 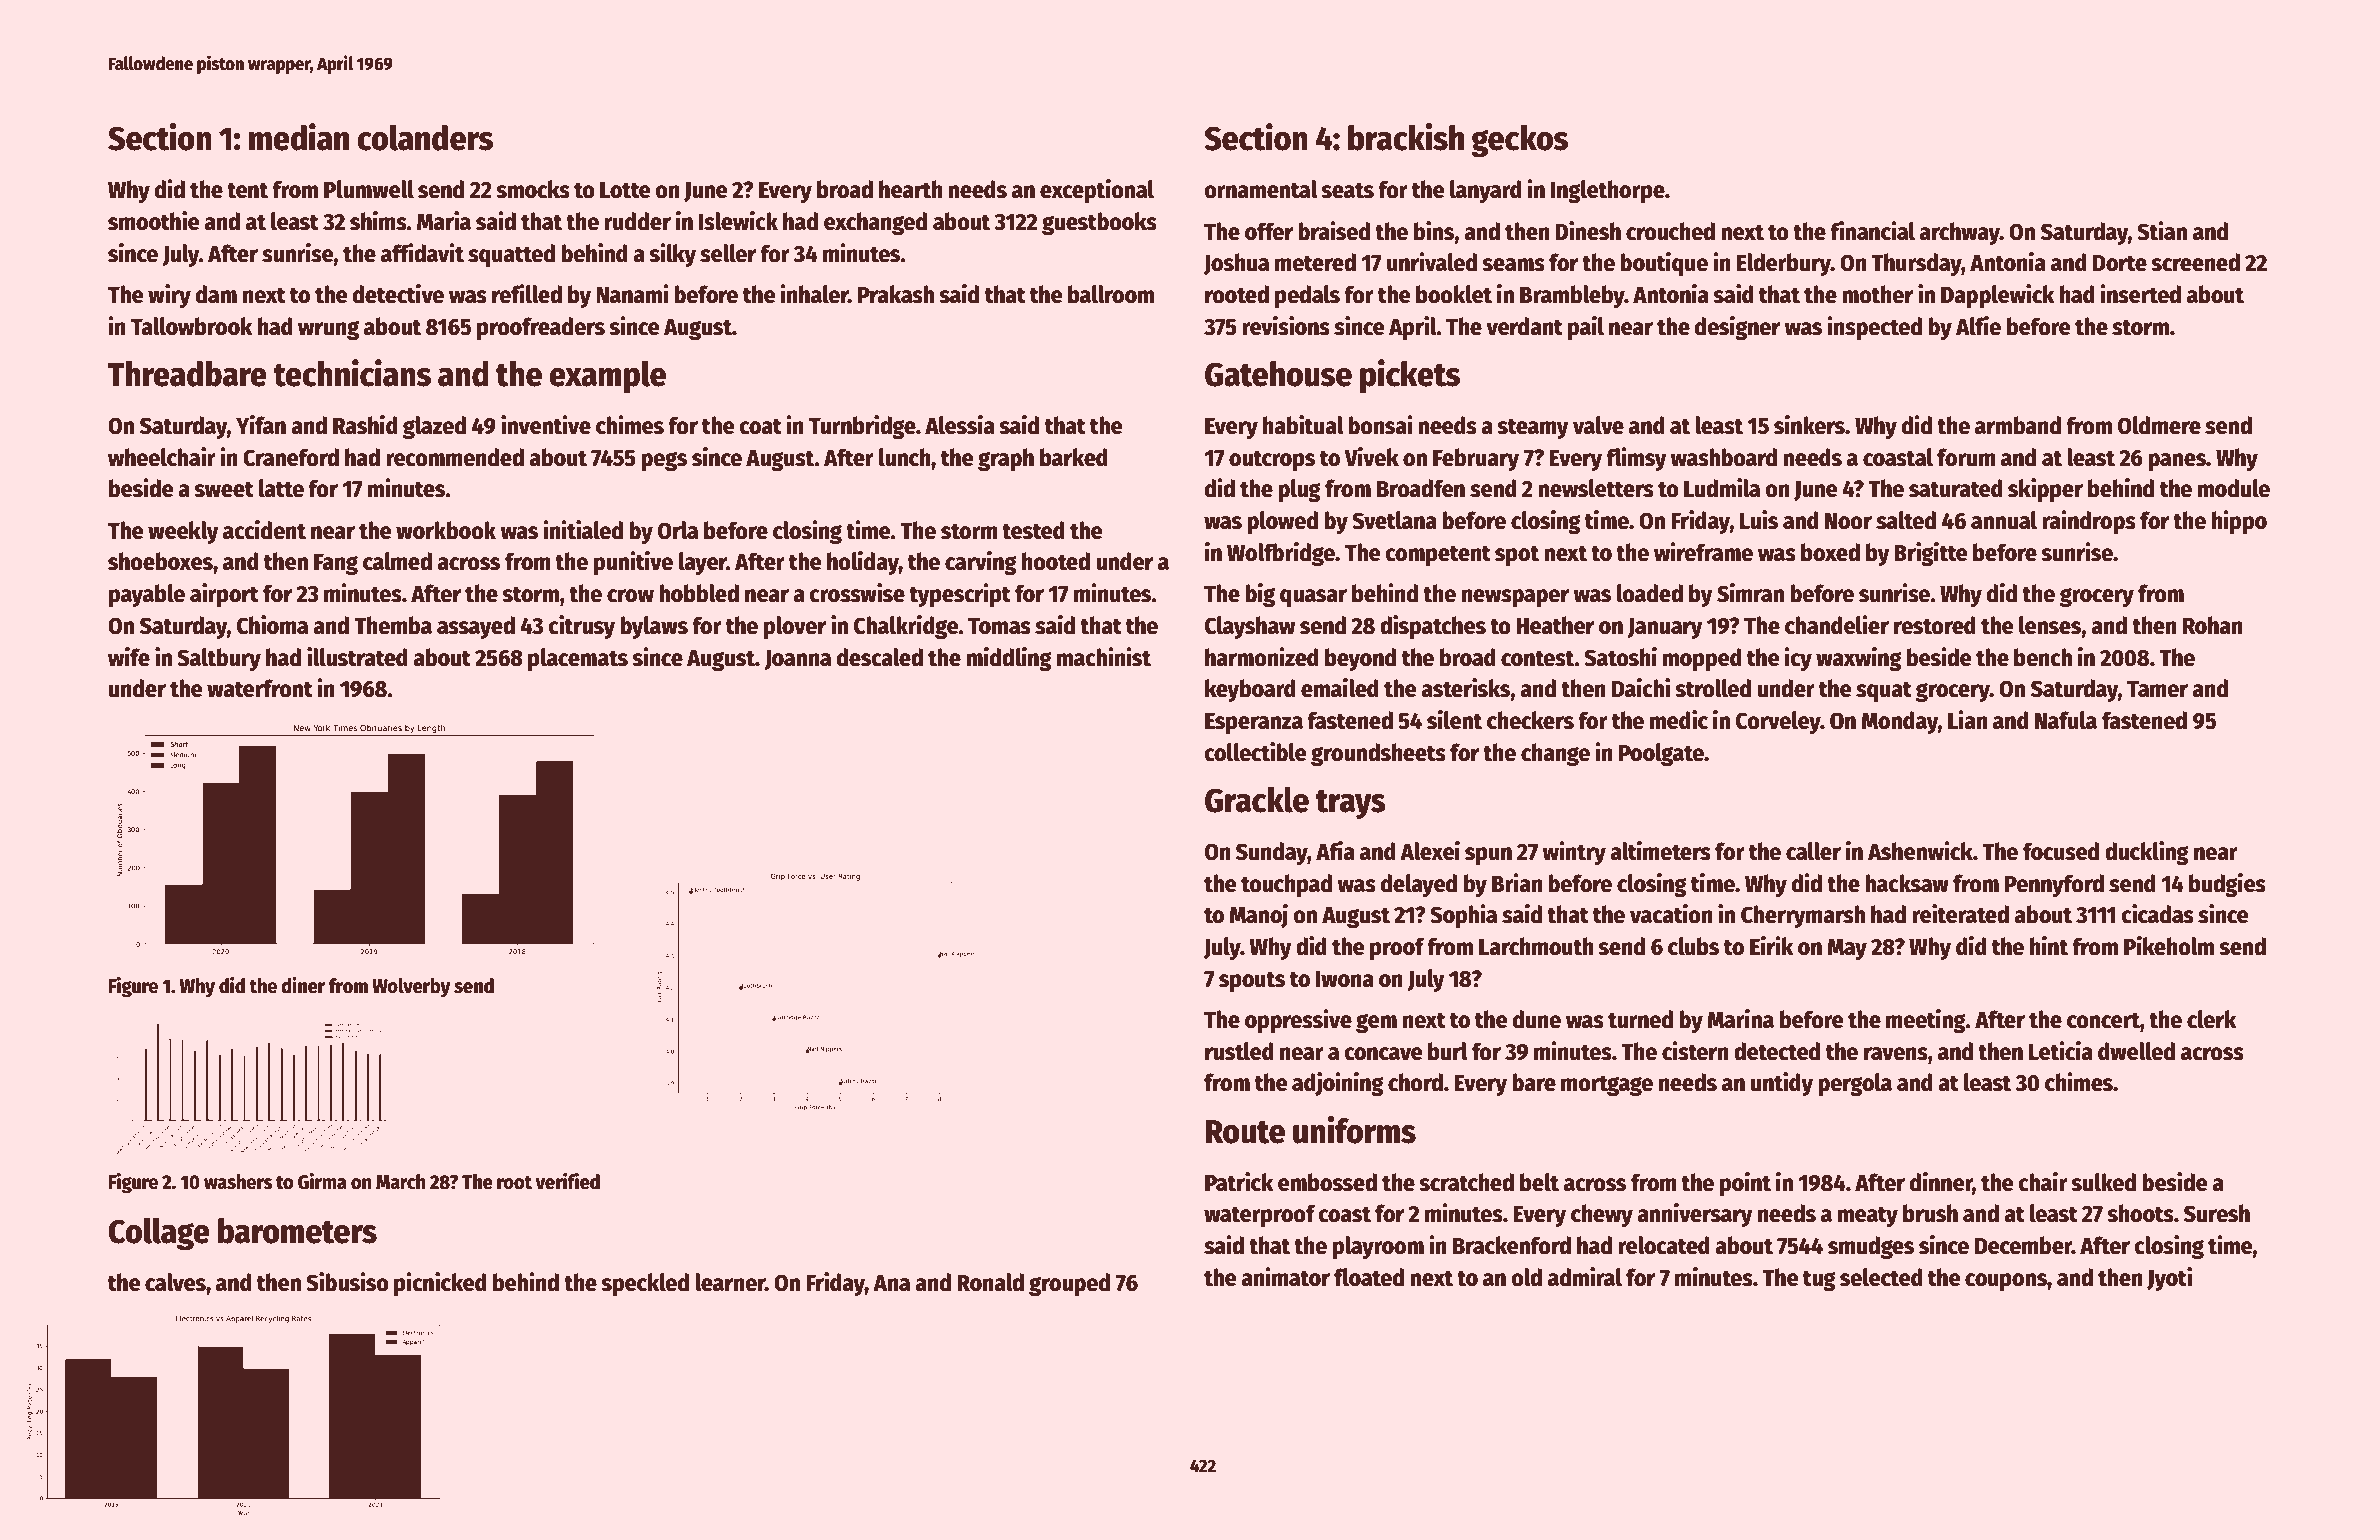 What do you see at coordinates (645, 1284) in the screenshot?
I see `speckled` at bounding box center [645, 1284].
